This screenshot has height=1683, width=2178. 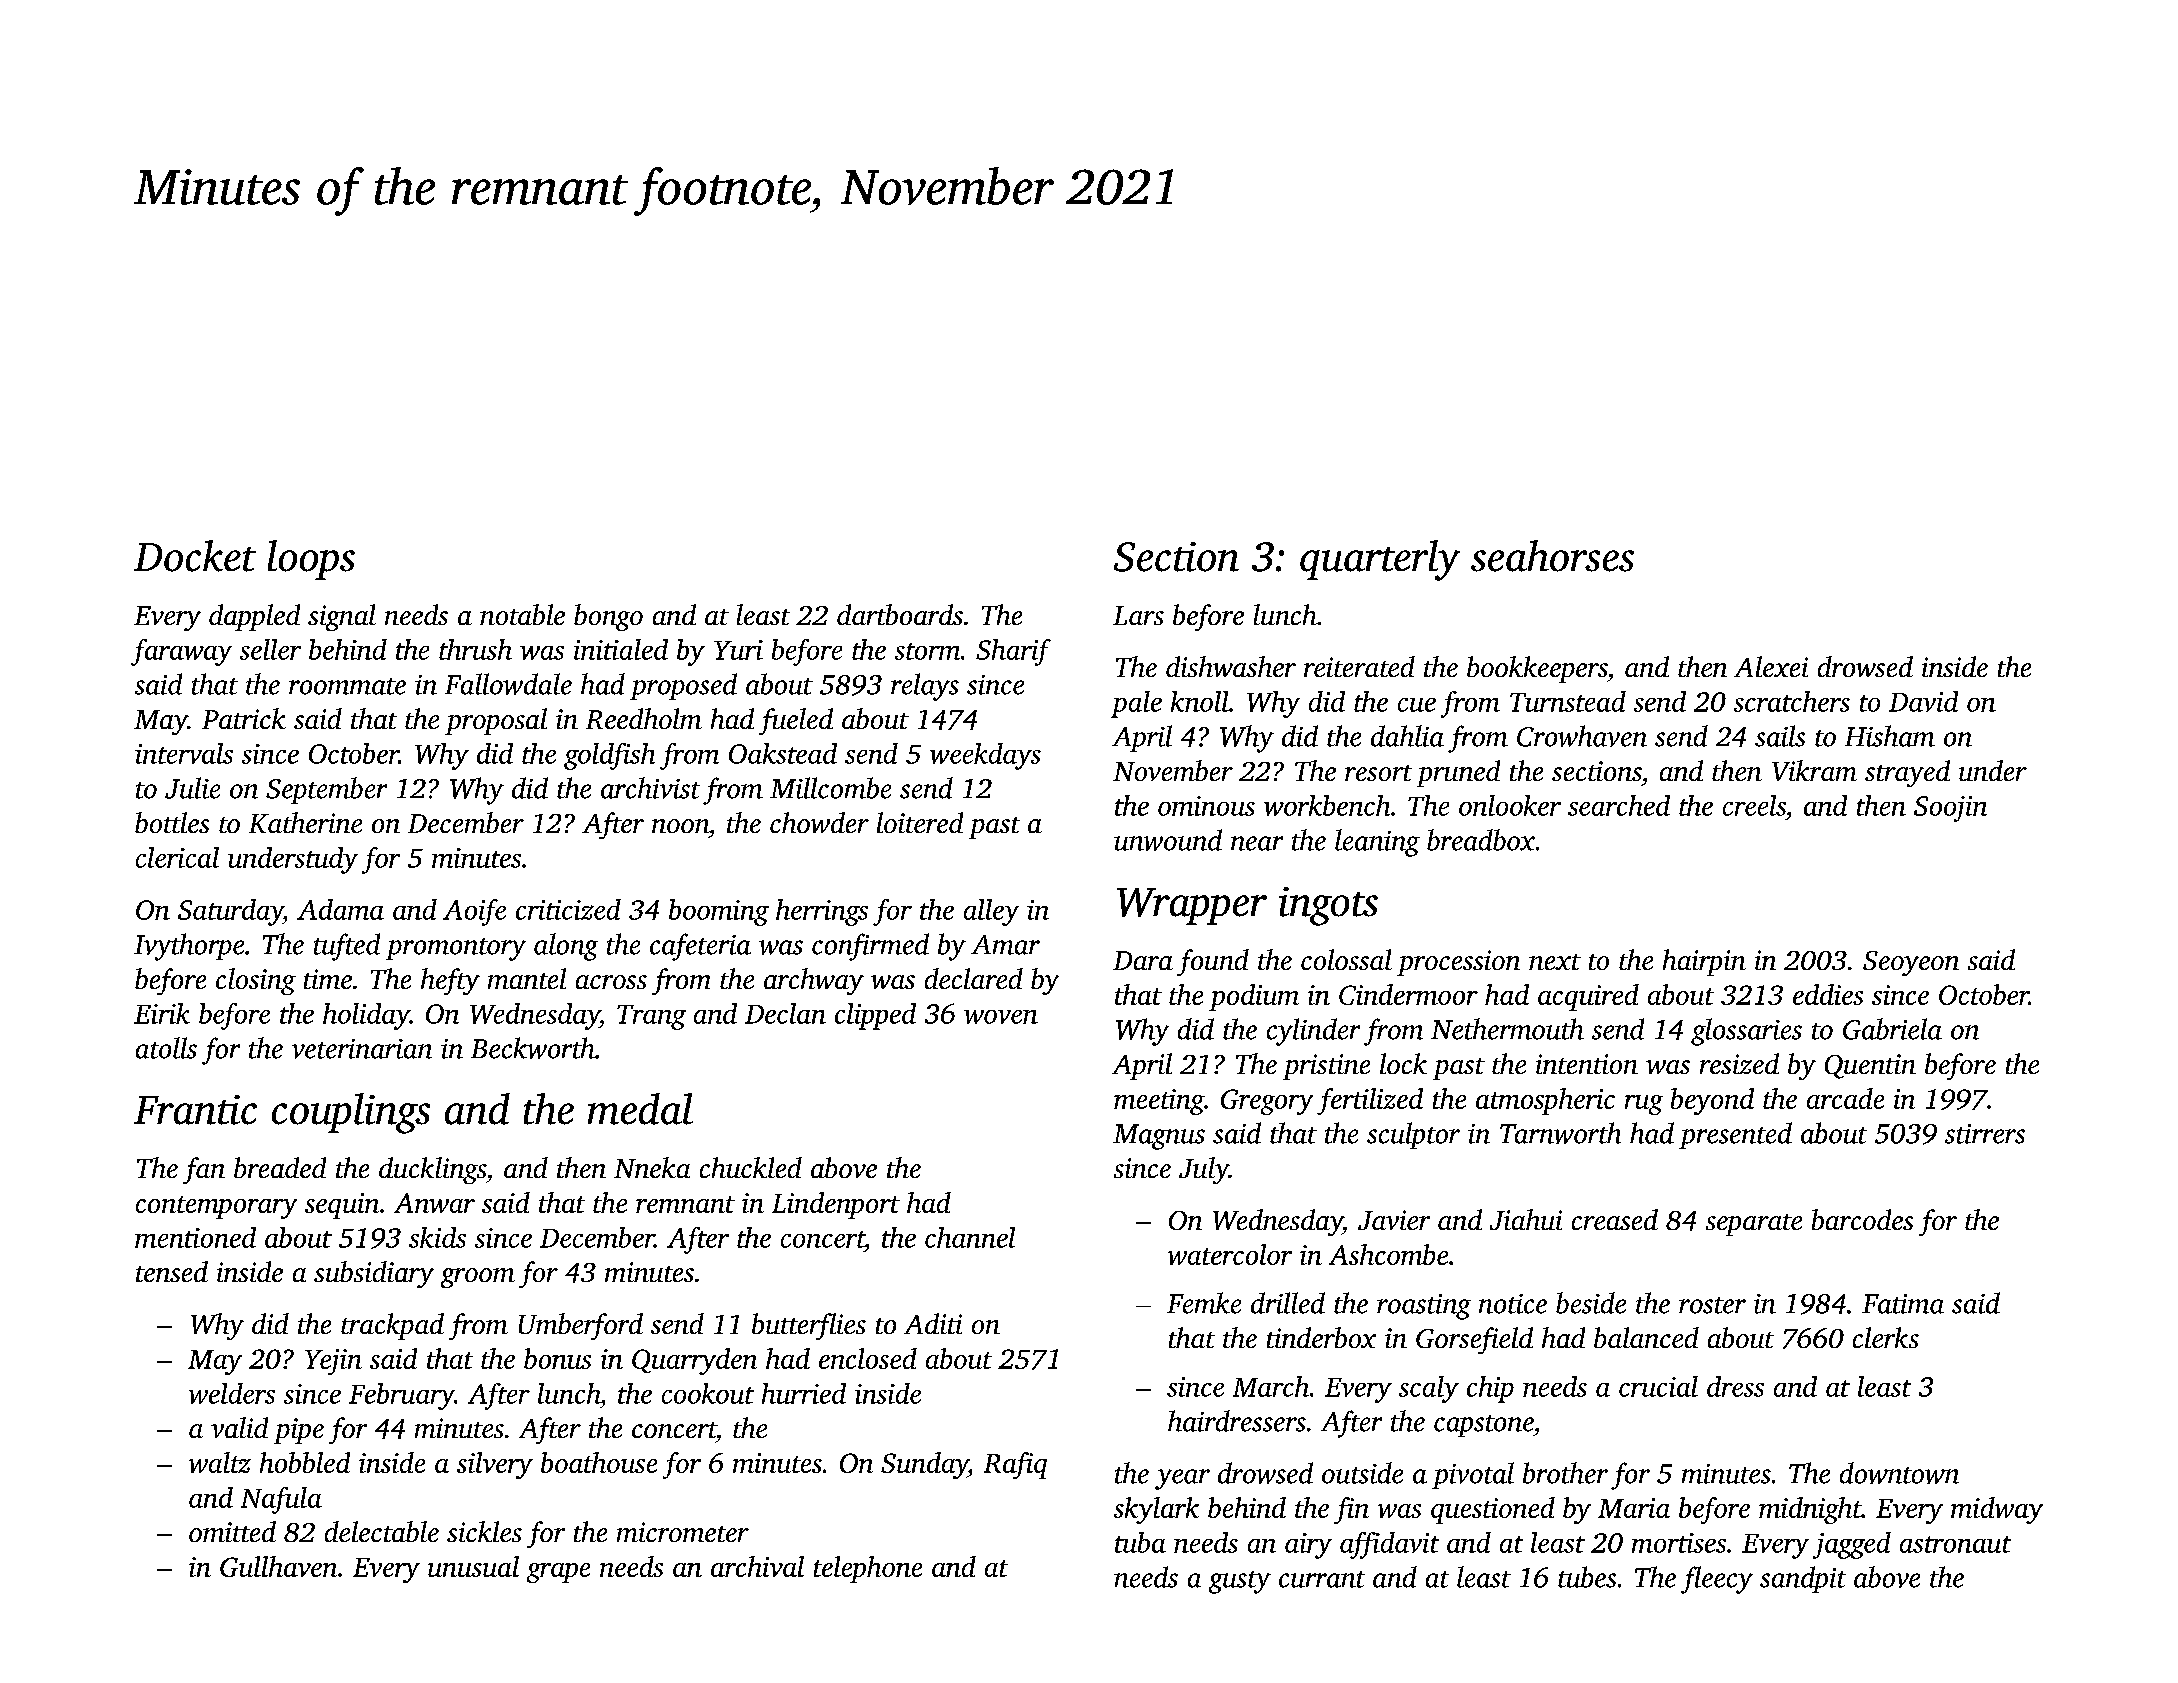 What do you see at coordinates (1526, 1219) in the screenshot?
I see `Jiahui` at bounding box center [1526, 1219].
